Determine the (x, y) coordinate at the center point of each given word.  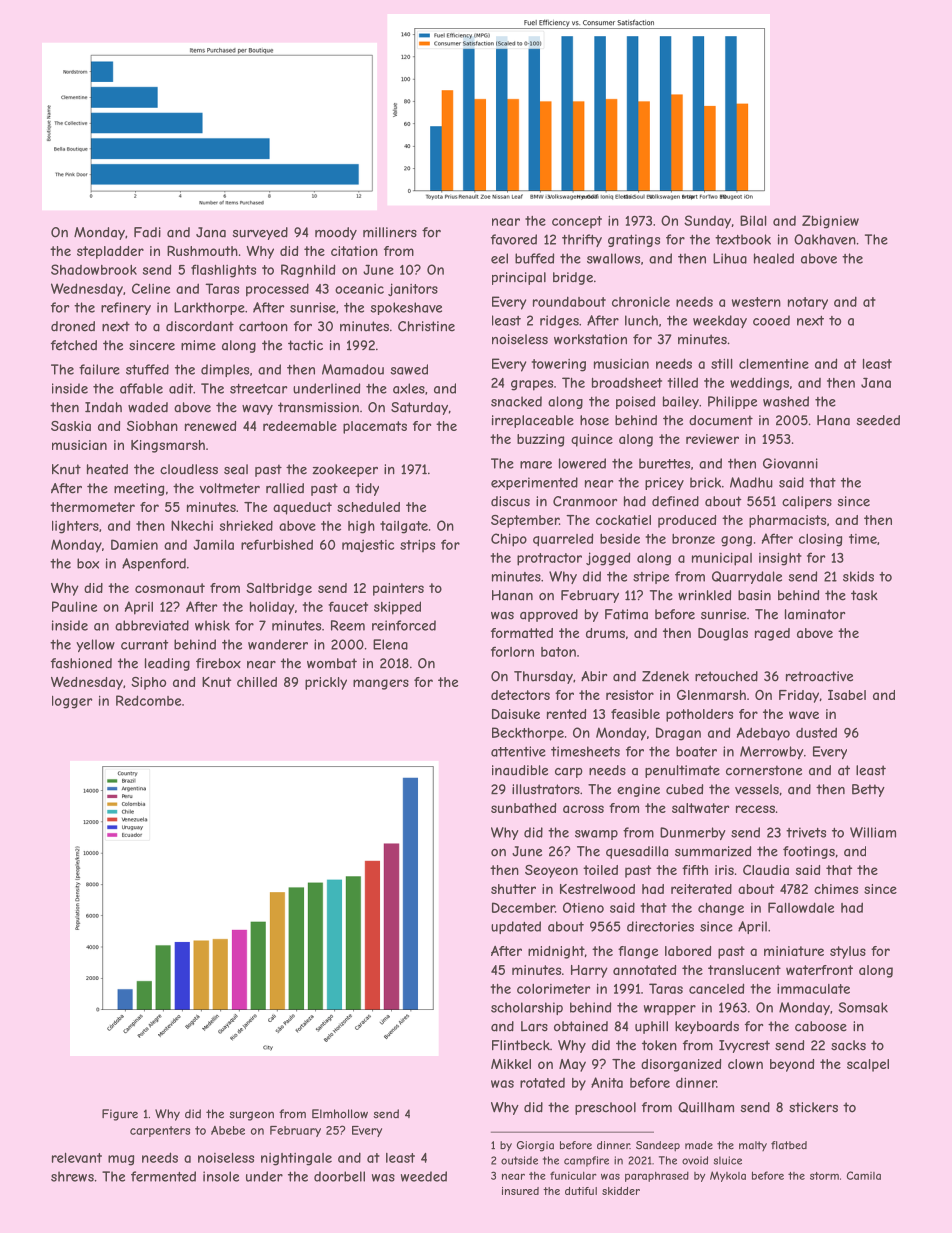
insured (520, 1191)
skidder (621, 1191)
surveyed (260, 233)
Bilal (753, 220)
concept (577, 222)
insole (221, 1176)
